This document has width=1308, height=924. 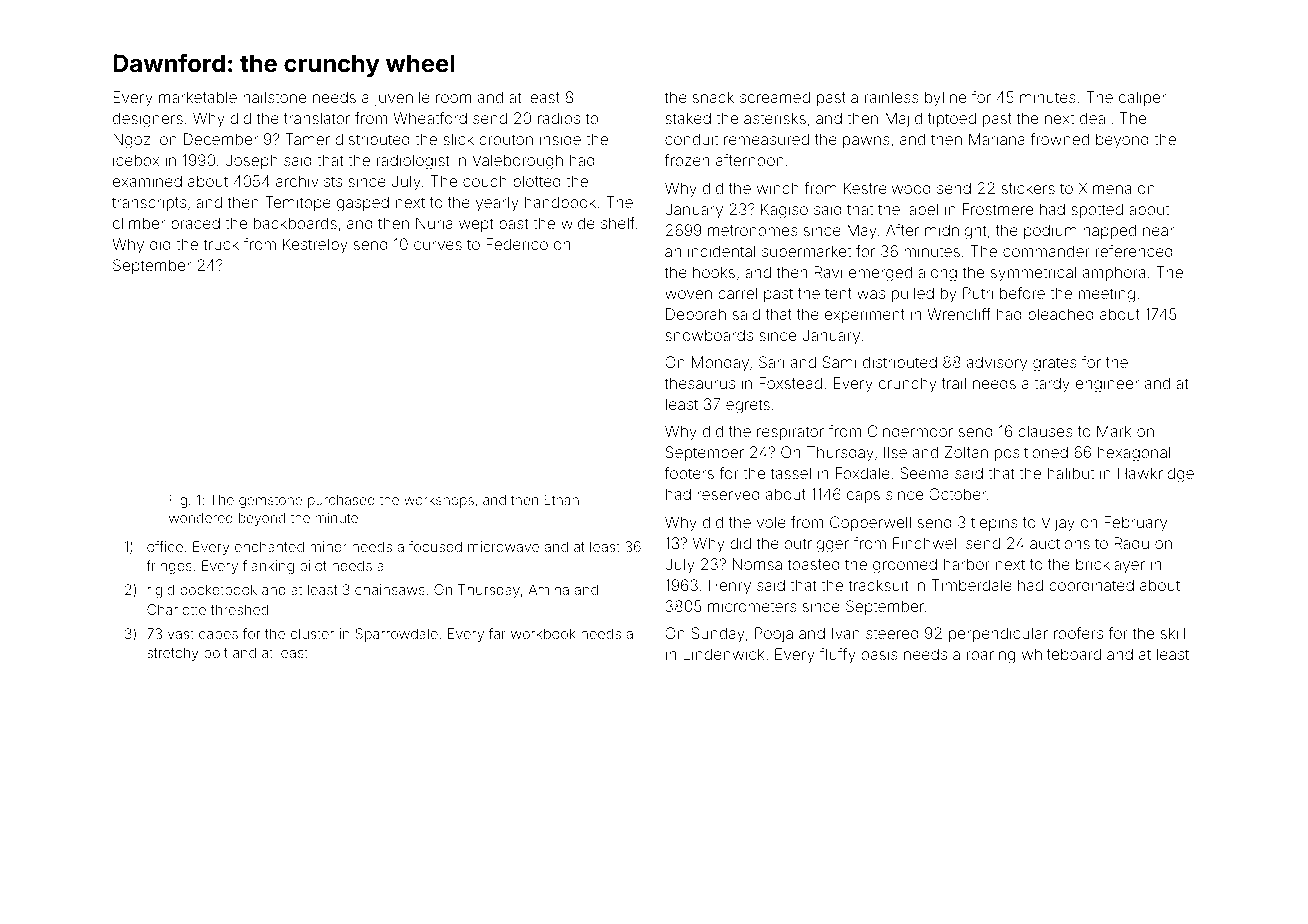 I want to click on archivists, so click(x=309, y=181).
